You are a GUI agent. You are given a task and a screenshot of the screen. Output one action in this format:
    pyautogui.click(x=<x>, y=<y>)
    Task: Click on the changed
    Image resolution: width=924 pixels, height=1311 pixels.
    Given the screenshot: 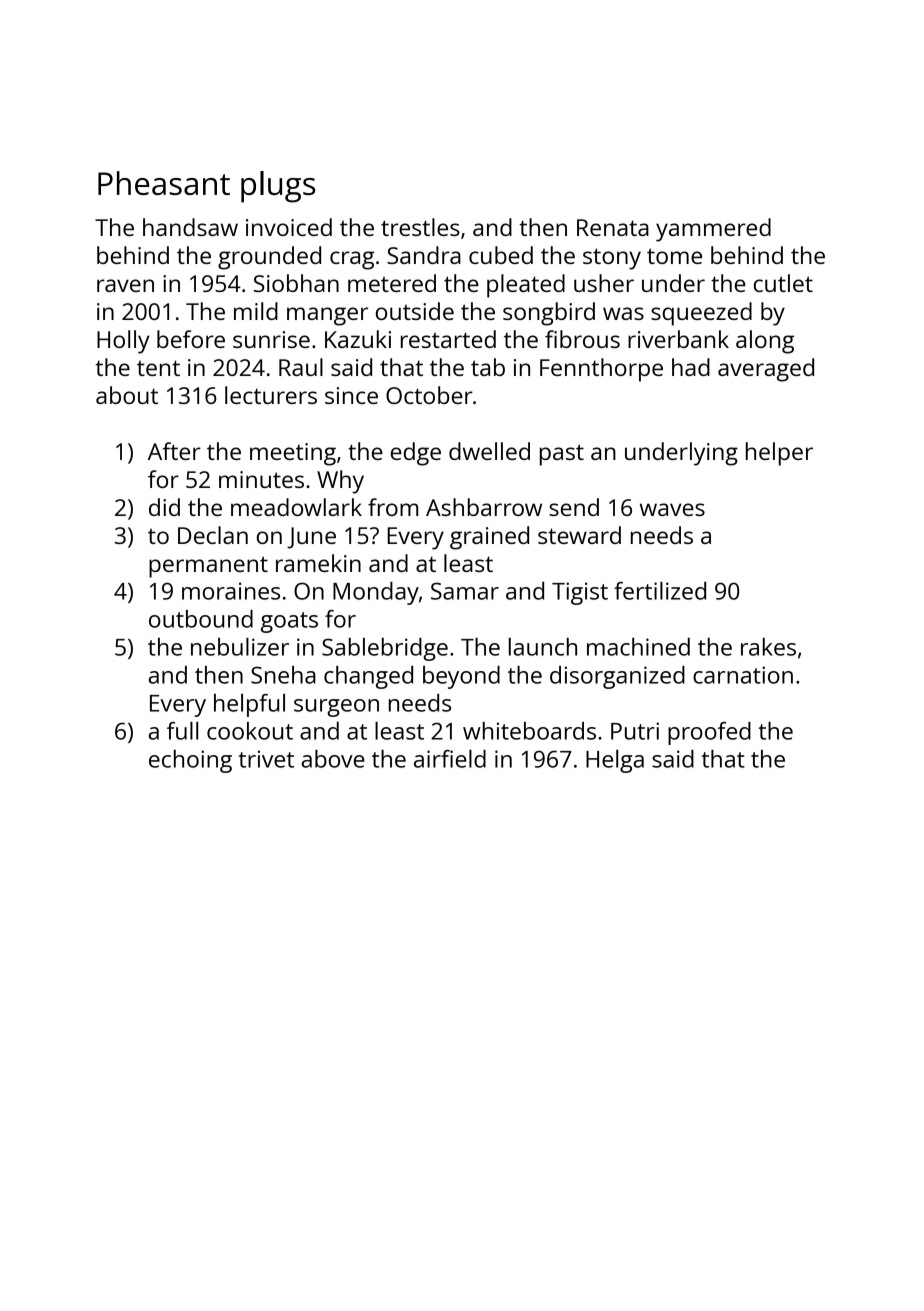 What is the action you would take?
    pyautogui.click(x=368, y=677)
